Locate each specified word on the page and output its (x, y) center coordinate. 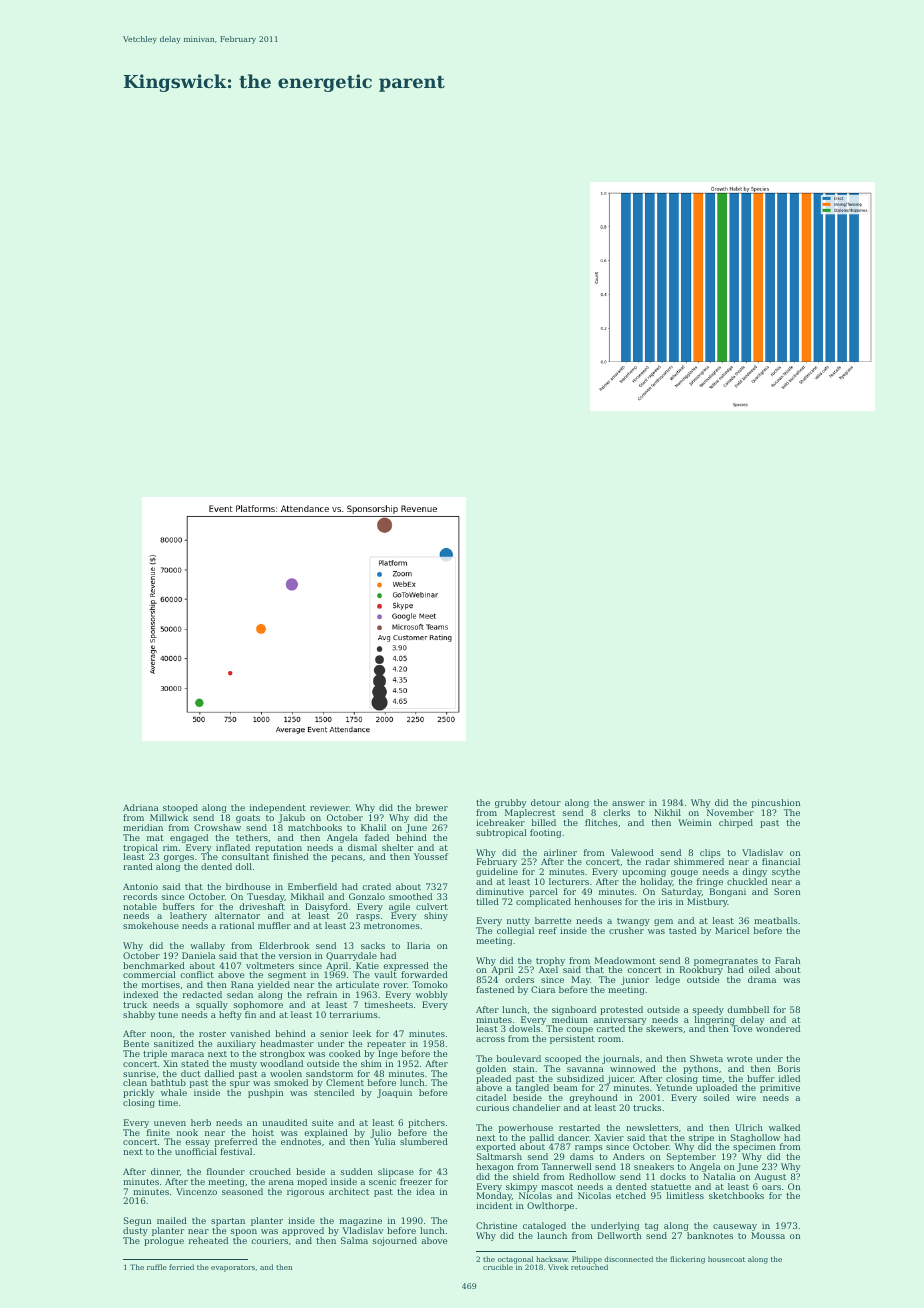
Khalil (373, 827)
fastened (495, 989)
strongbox (282, 1054)
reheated (208, 1240)
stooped (180, 808)
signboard (574, 1010)
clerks (616, 812)
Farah (787, 960)
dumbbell (748, 1009)
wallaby (207, 946)
